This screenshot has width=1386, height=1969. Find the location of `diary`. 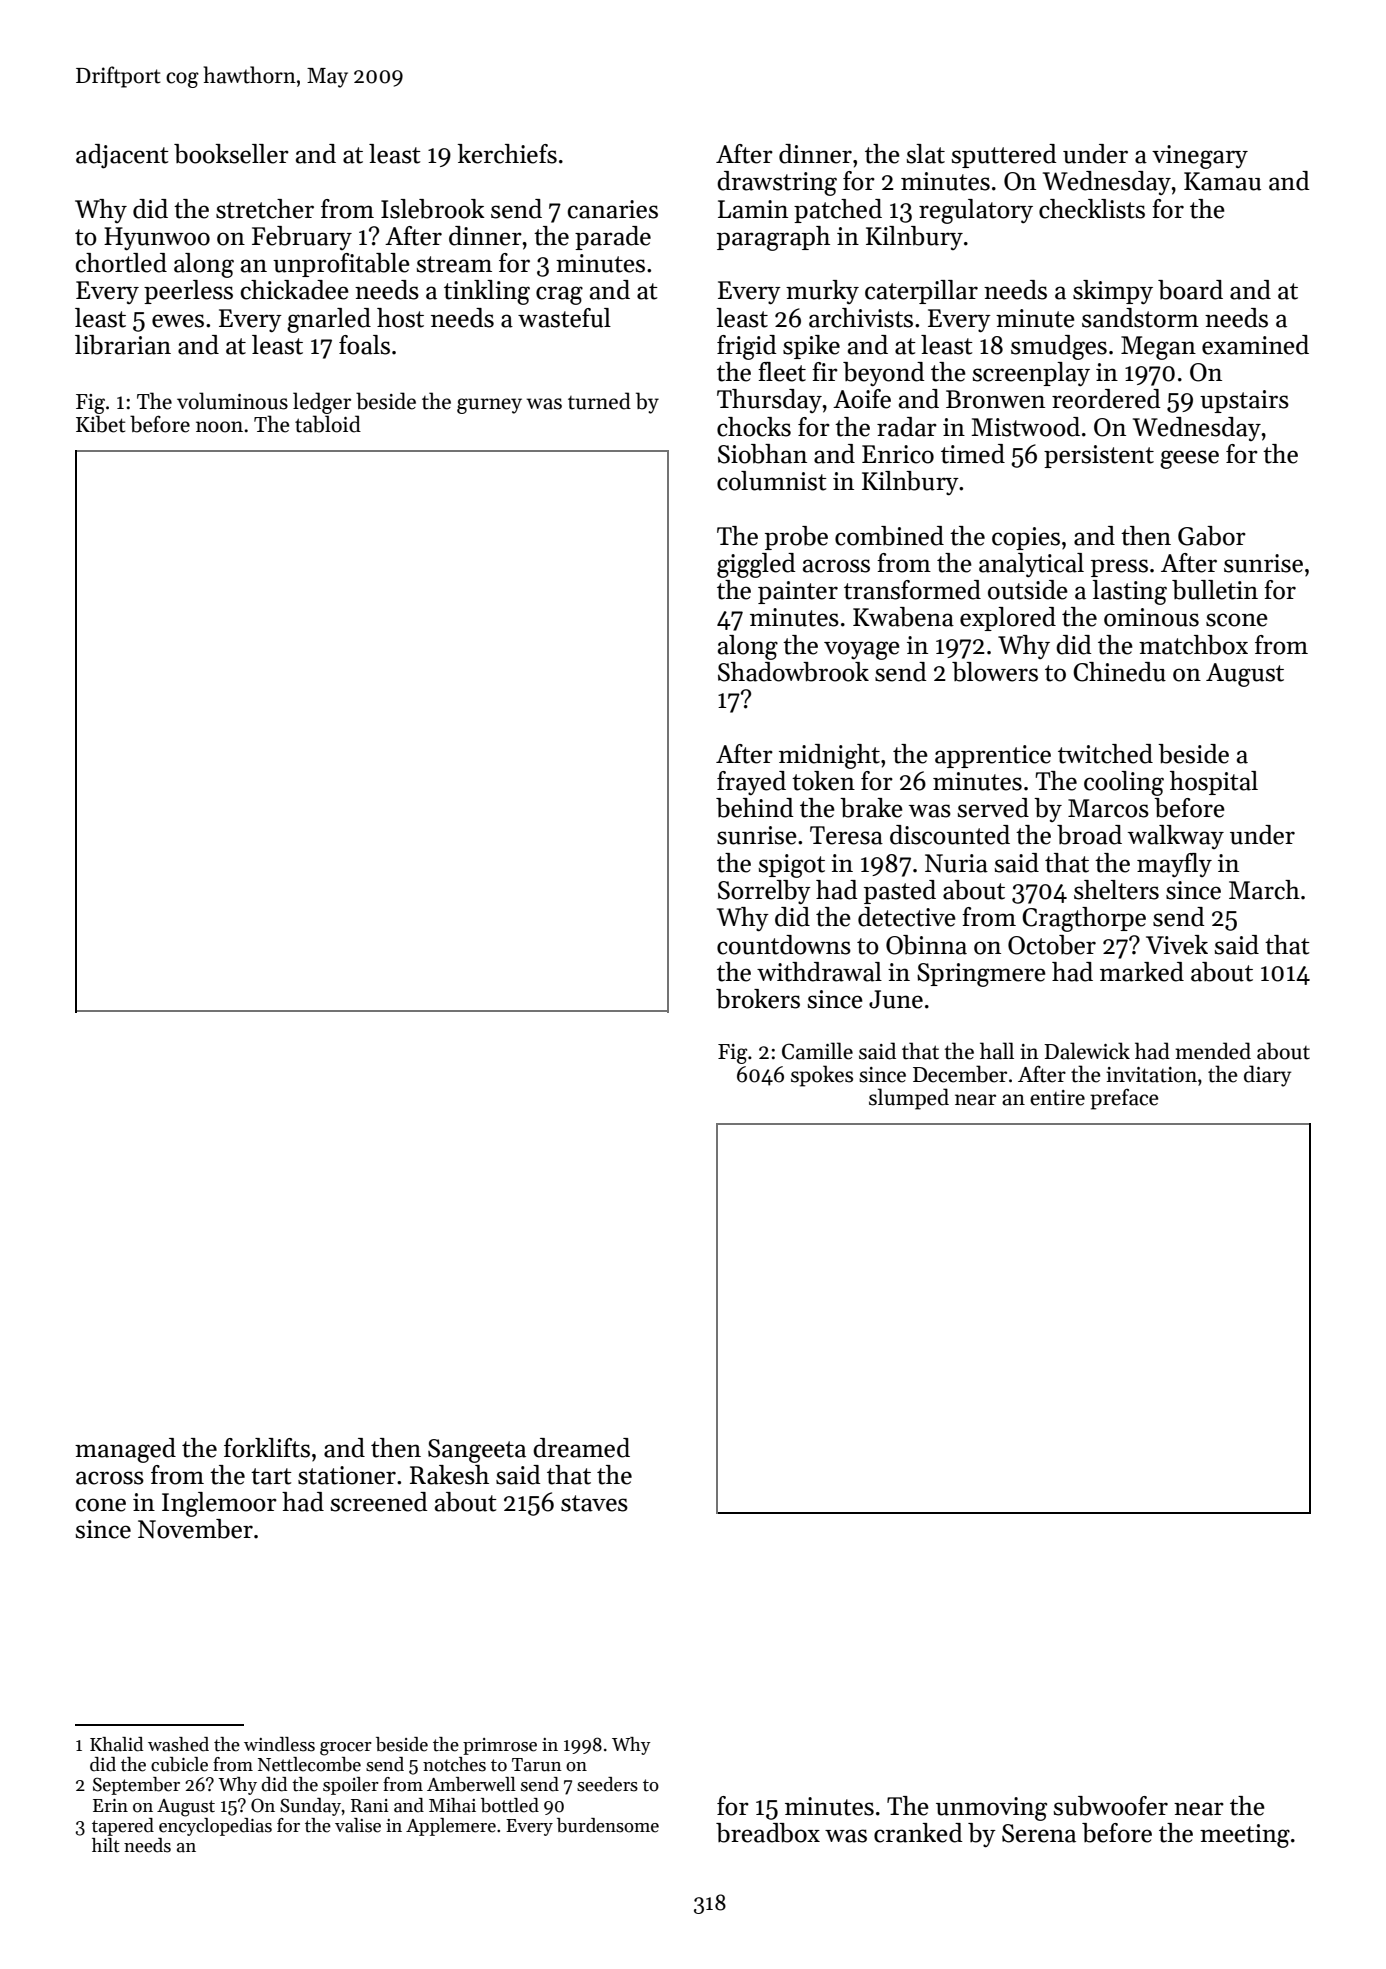

diary is located at coordinates (1267, 1076).
